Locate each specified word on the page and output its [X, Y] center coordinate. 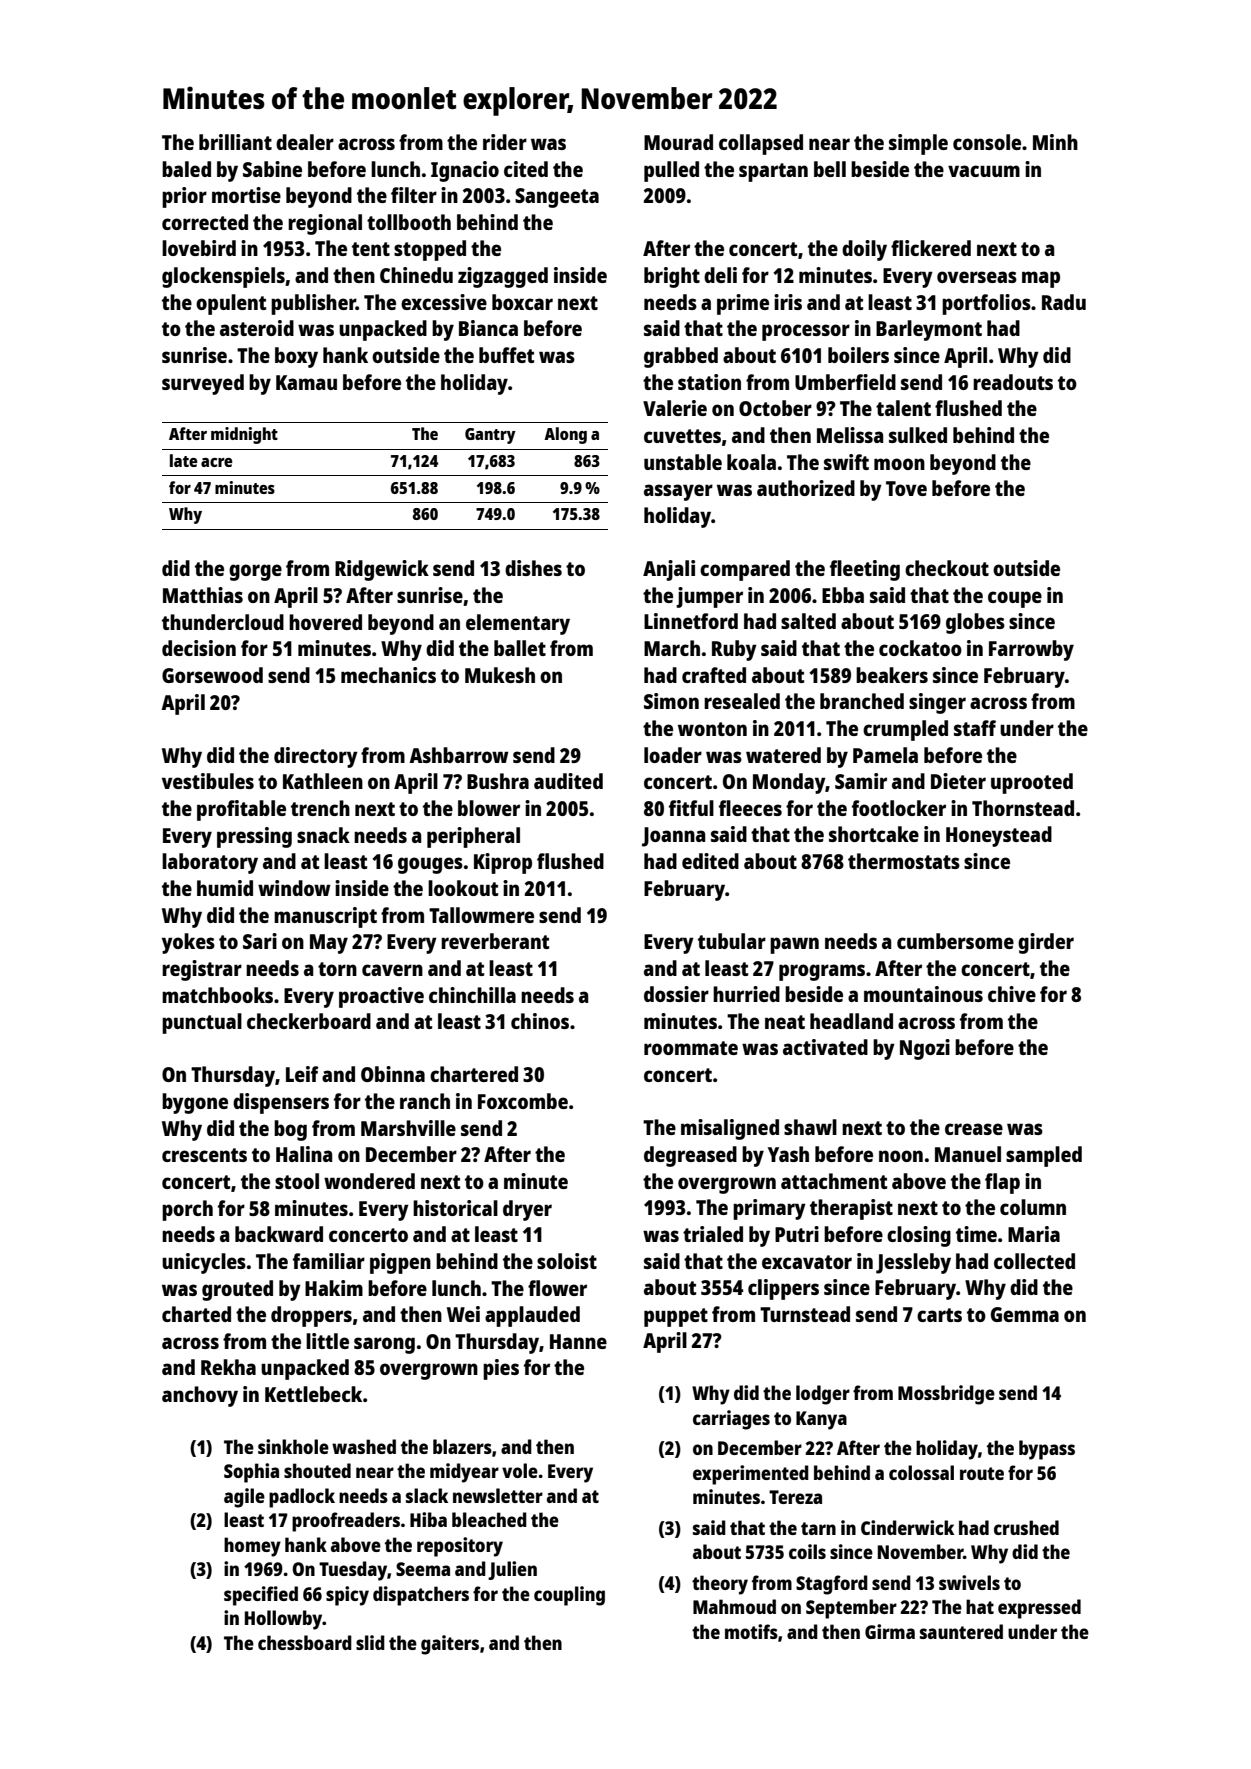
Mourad [678, 142]
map [1041, 279]
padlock [302, 1498]
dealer [305, 142]
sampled [1044, 1156]
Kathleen [323, 781]
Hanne [578, 1341]
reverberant [495, 941]
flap [1002, 1183]
